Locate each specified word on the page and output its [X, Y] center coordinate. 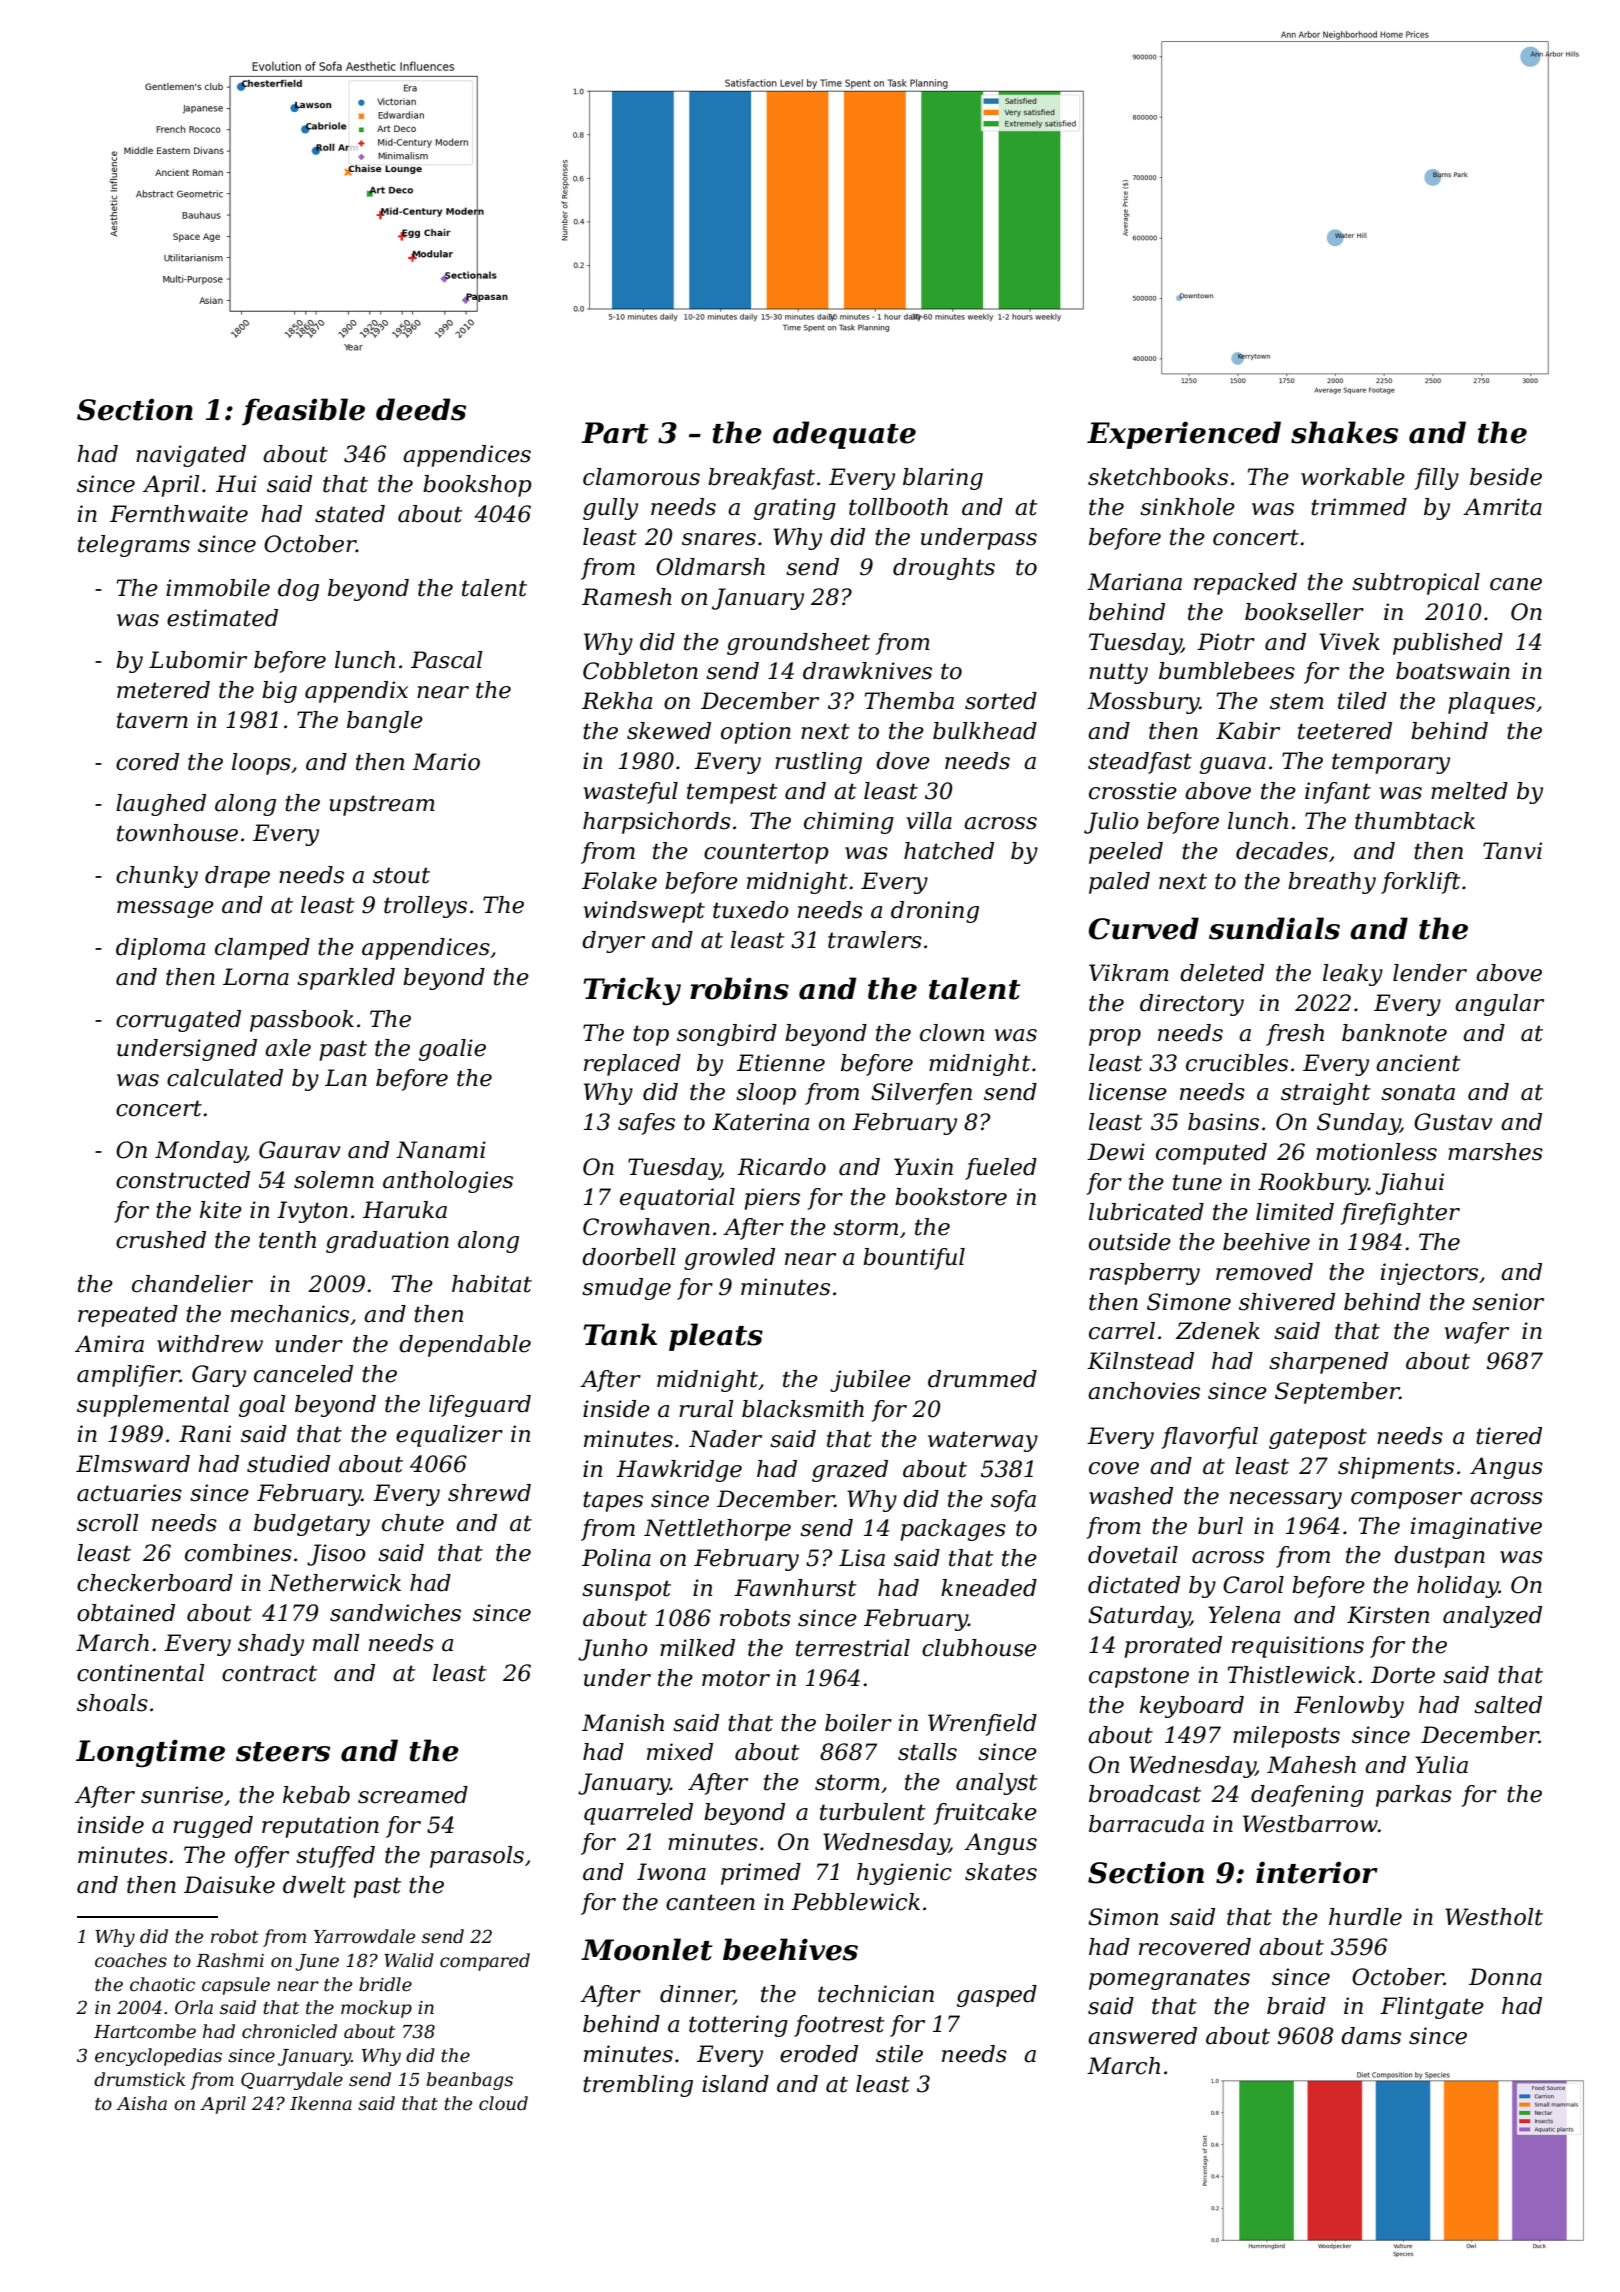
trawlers [875, 940]
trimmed [1359, 507]
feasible [303, 412]
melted [1469, 791]
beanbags [470, 2081]
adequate [844, 435]
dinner [697, 1995]
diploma [160, 949]
